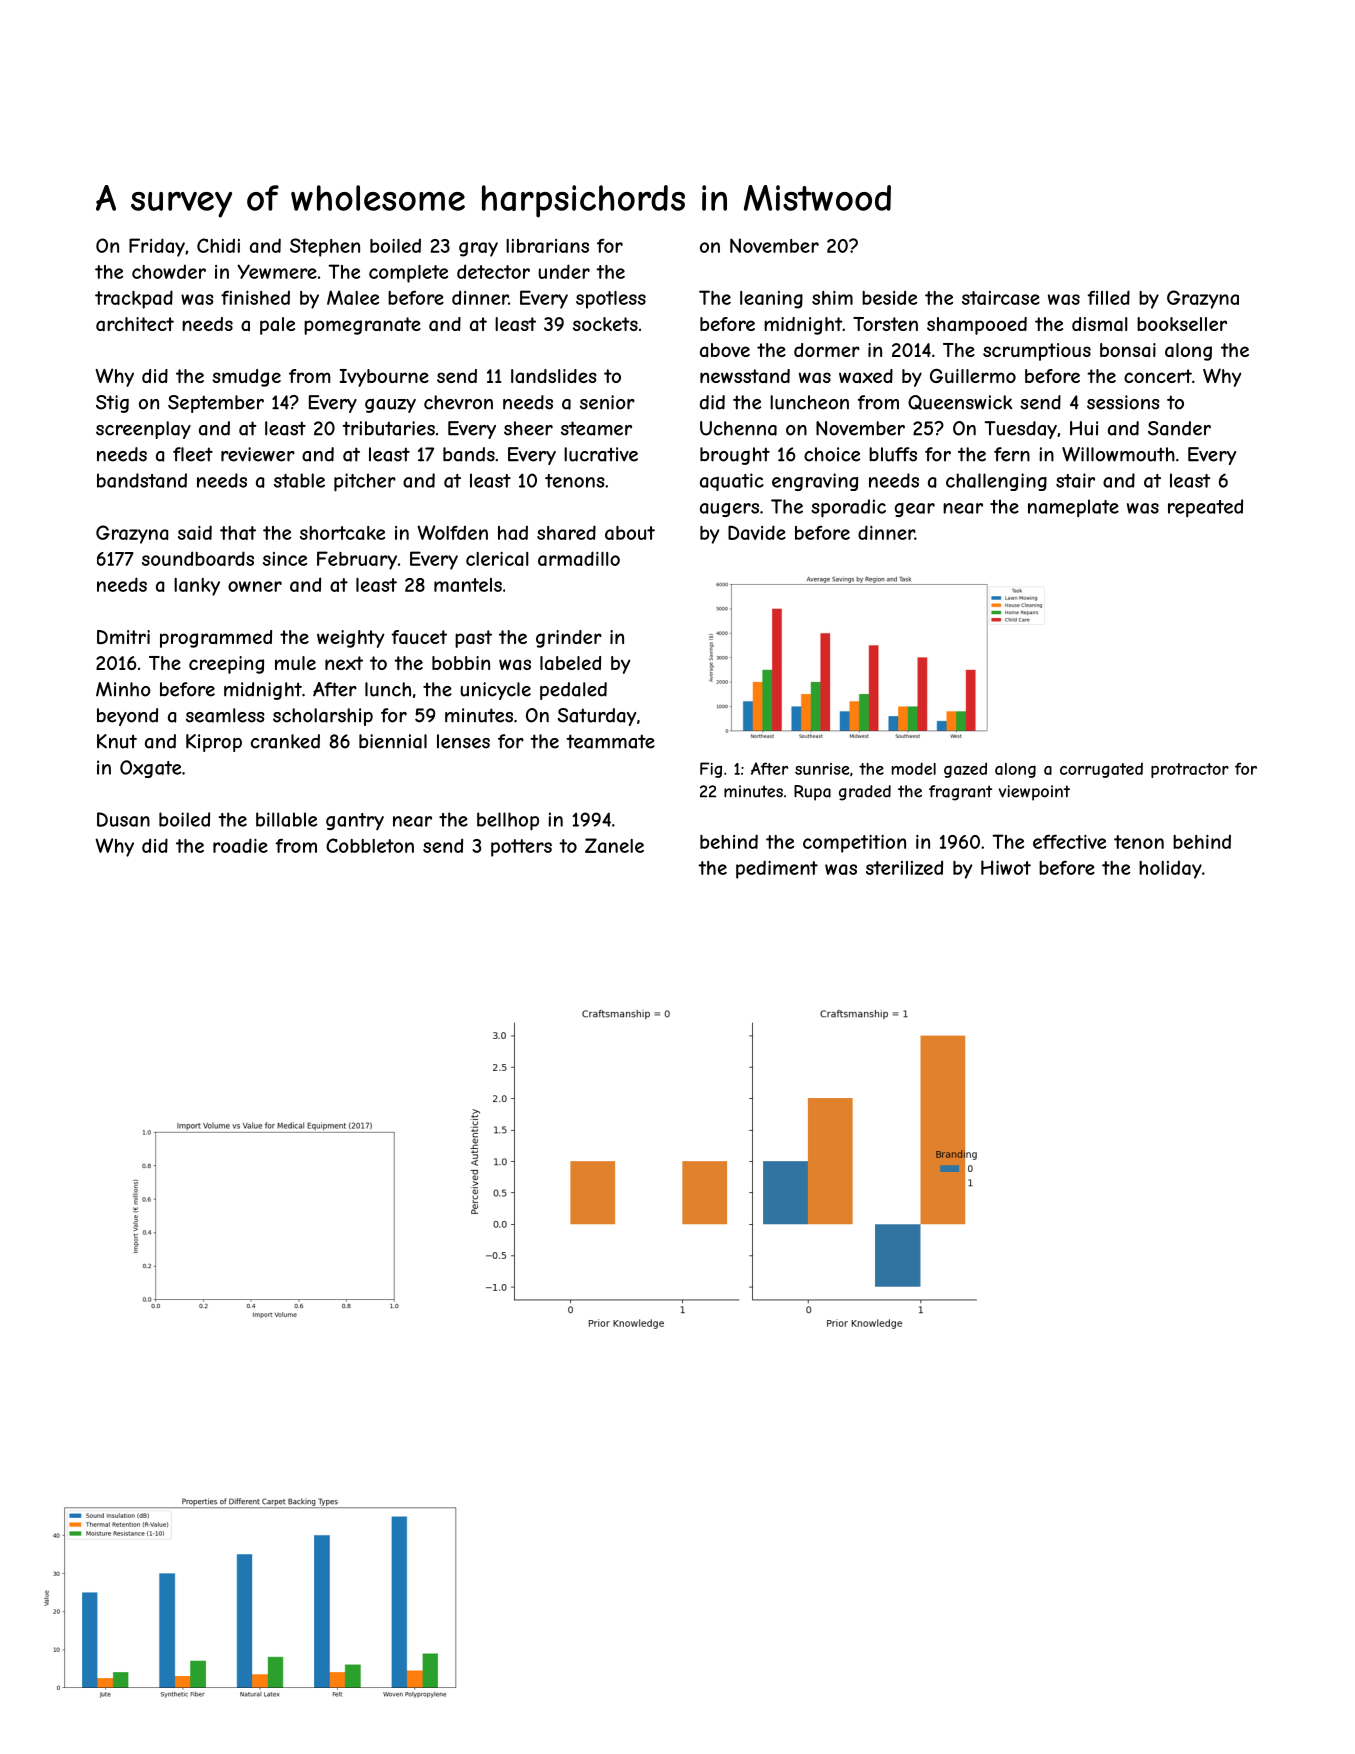 This document has width=1355, height=1754. I want to click on next, so click(344, 663).
